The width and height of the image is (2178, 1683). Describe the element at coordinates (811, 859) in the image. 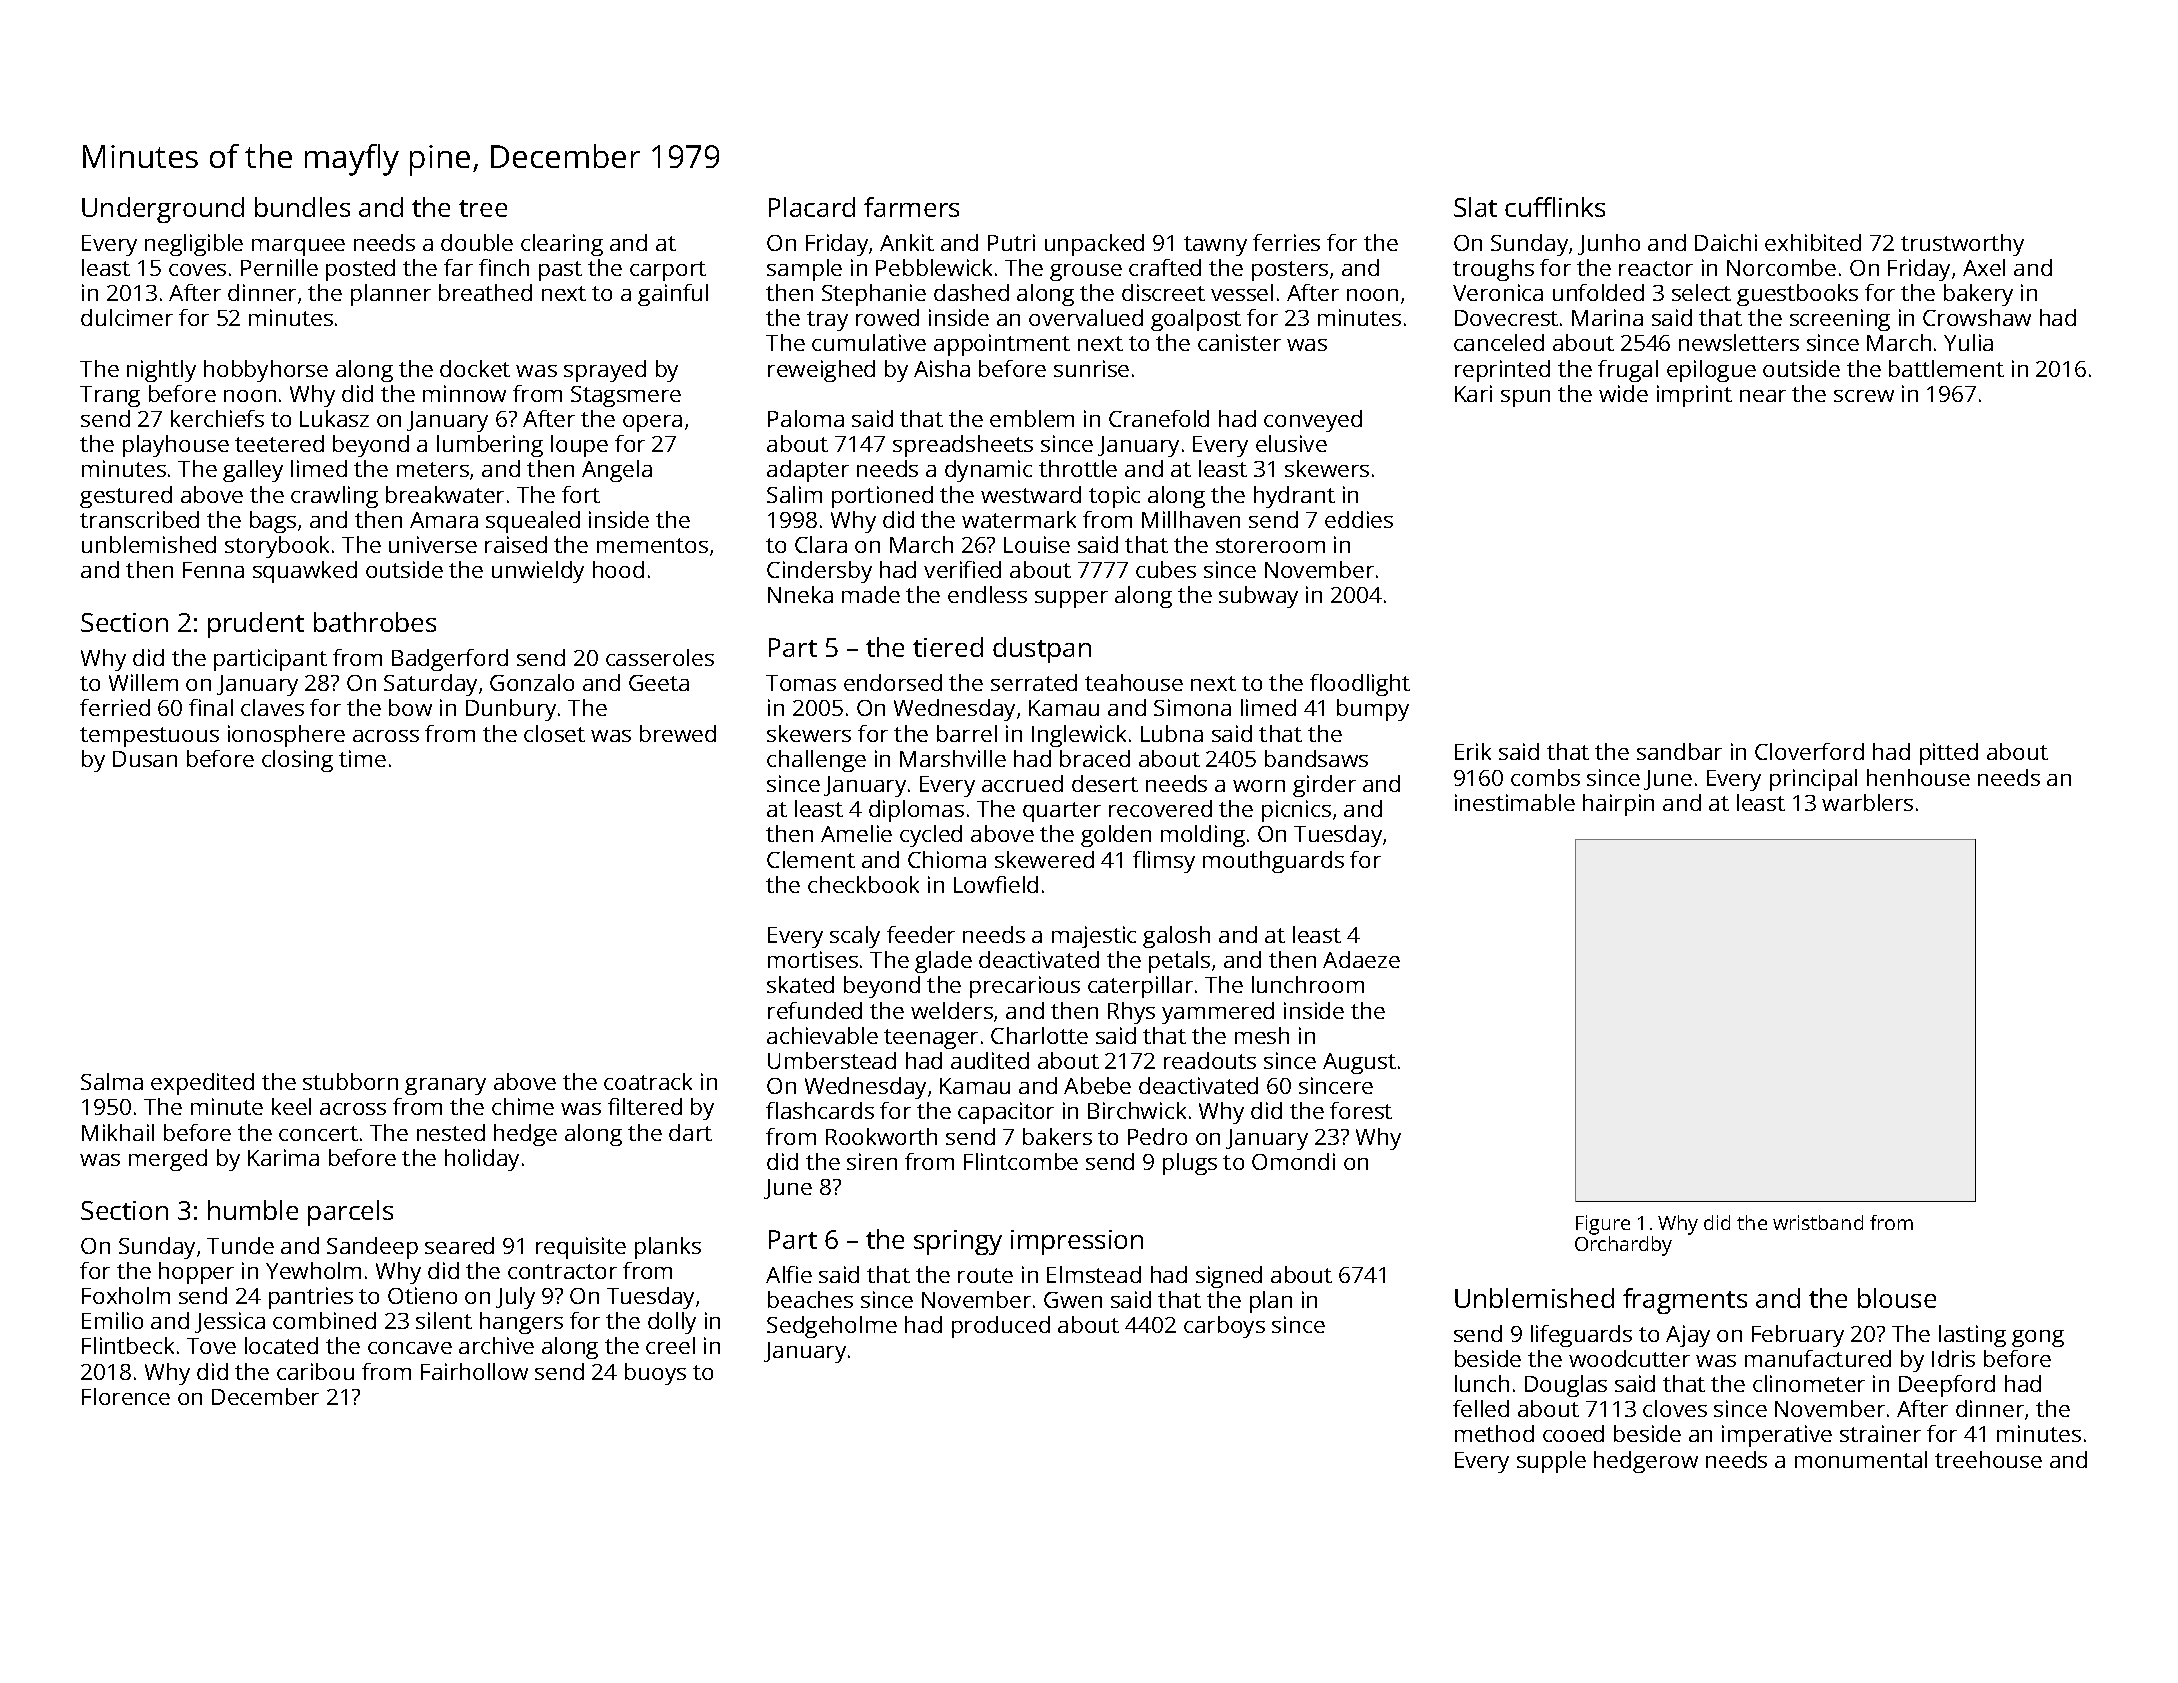

I see `Clement` at that location.
